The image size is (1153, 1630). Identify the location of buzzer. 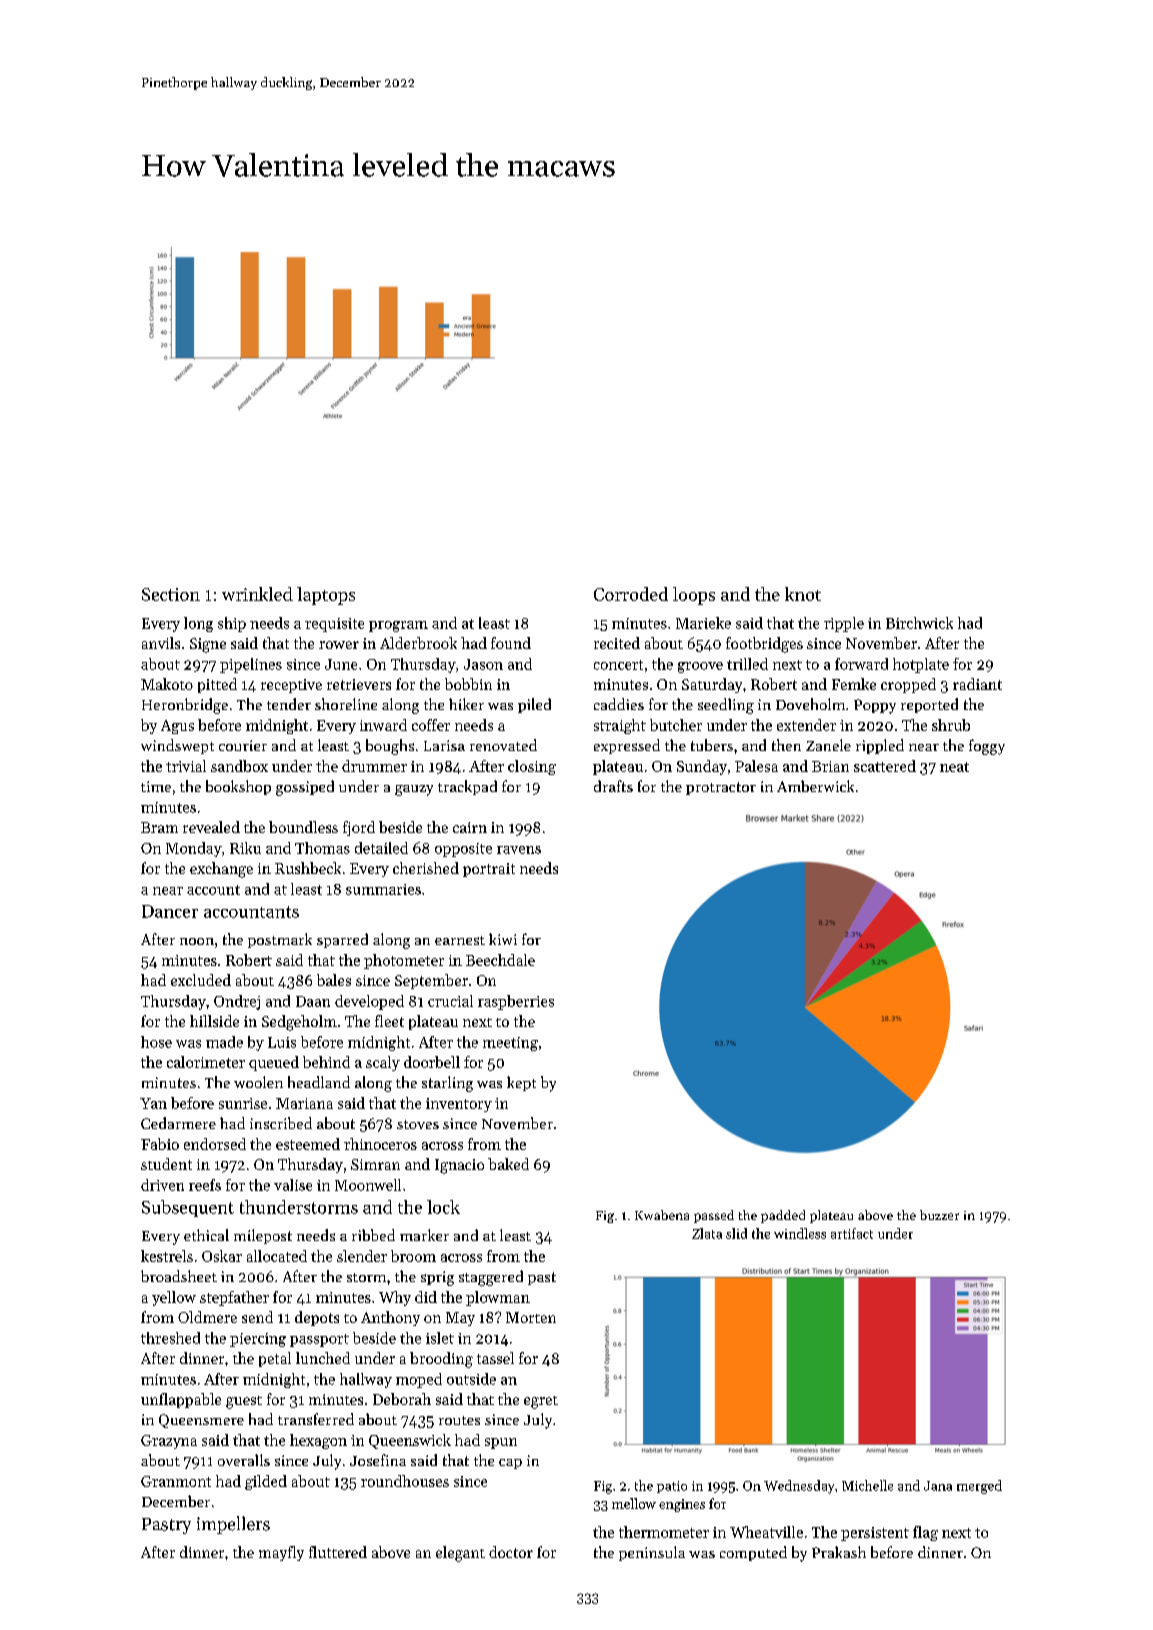
(939, 1215).
